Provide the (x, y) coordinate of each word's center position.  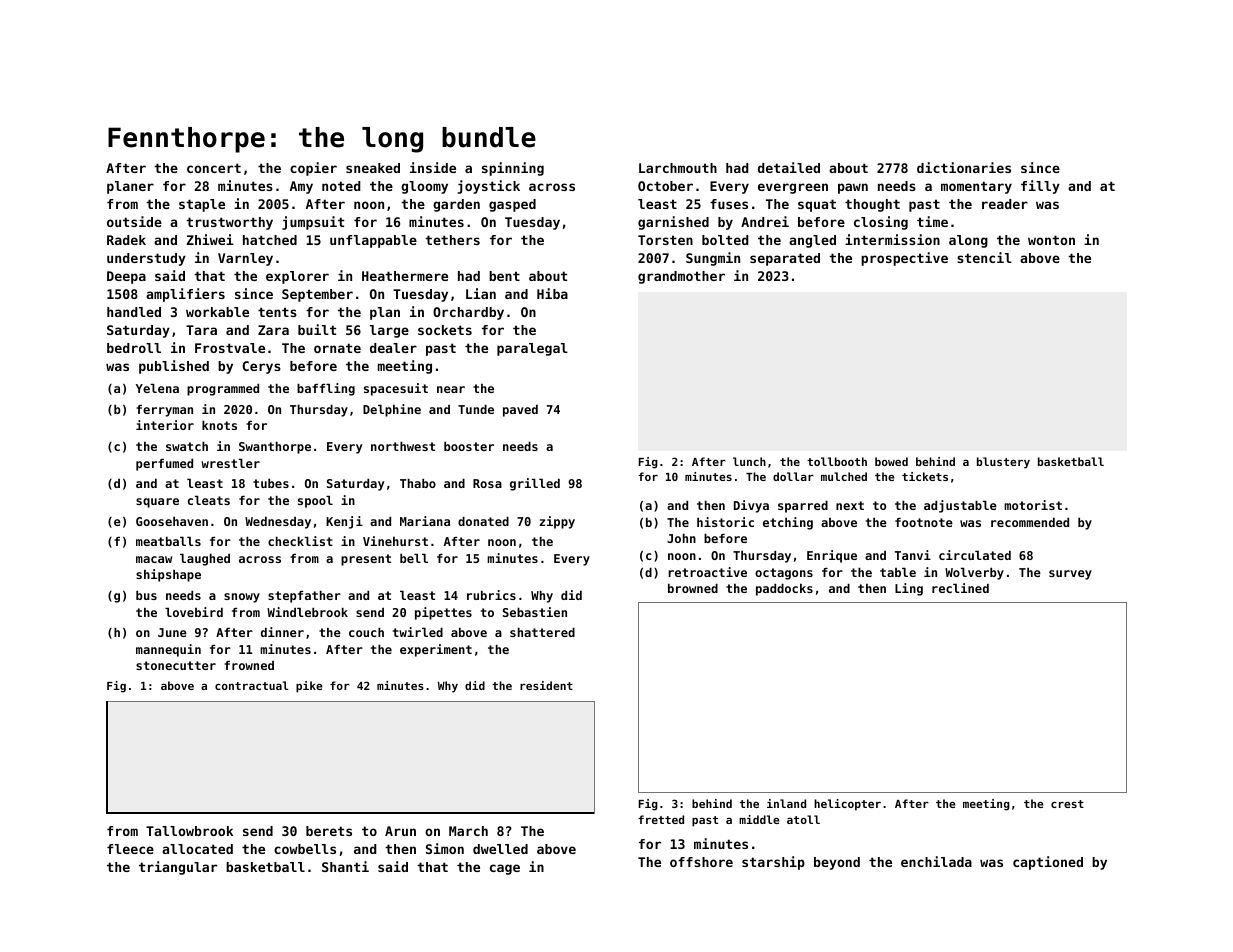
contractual (252, 685)
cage (505, 869)
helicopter (847, 805)
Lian (481, 293)
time (932, 221)
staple (202, 205)
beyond (837, 863)
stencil (984, 257)
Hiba (552, 293)
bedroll (134, 348)
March (468, 831)
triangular (178, 868)
